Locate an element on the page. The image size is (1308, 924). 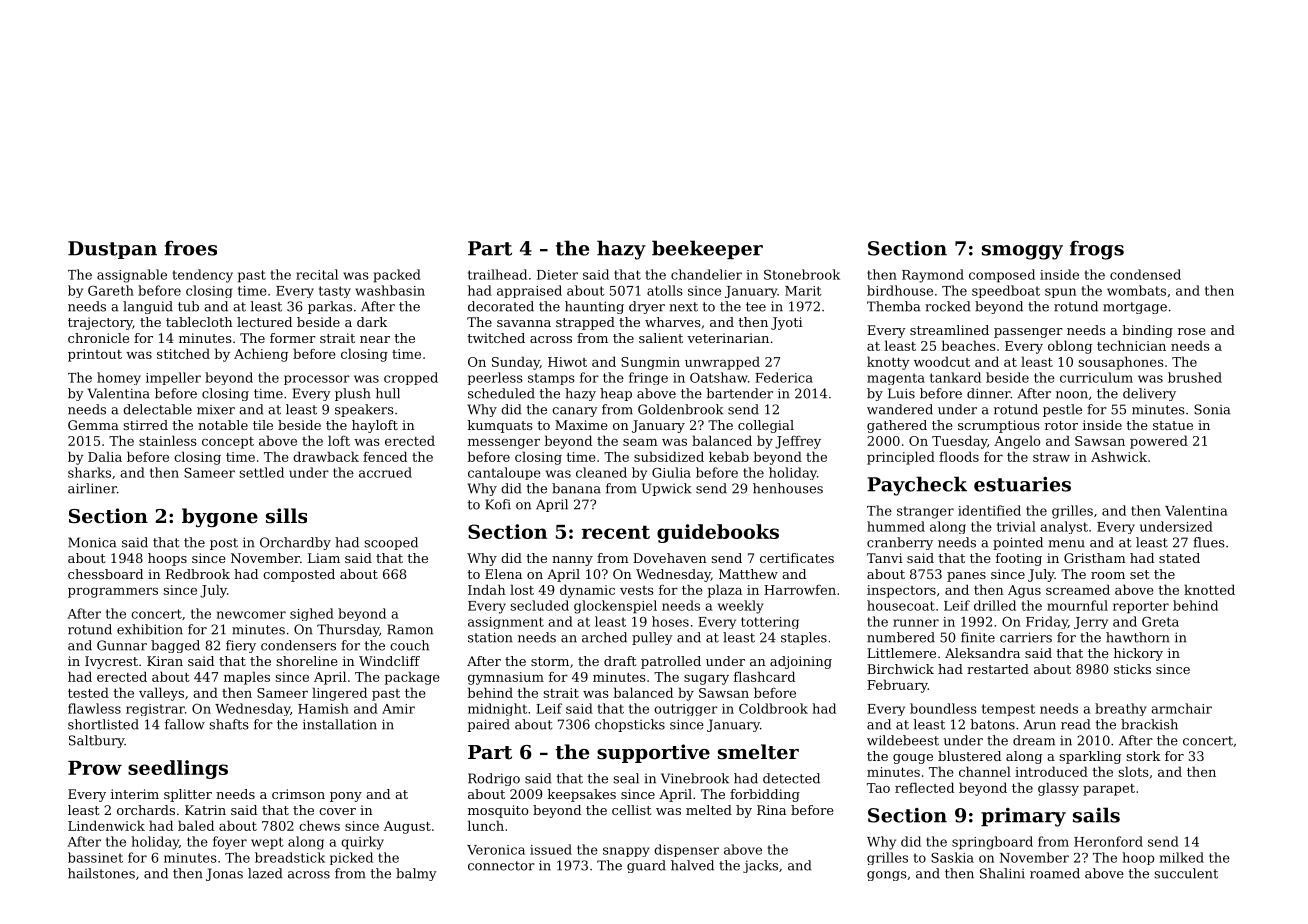
dream is located at coordinates (1034, 740).
